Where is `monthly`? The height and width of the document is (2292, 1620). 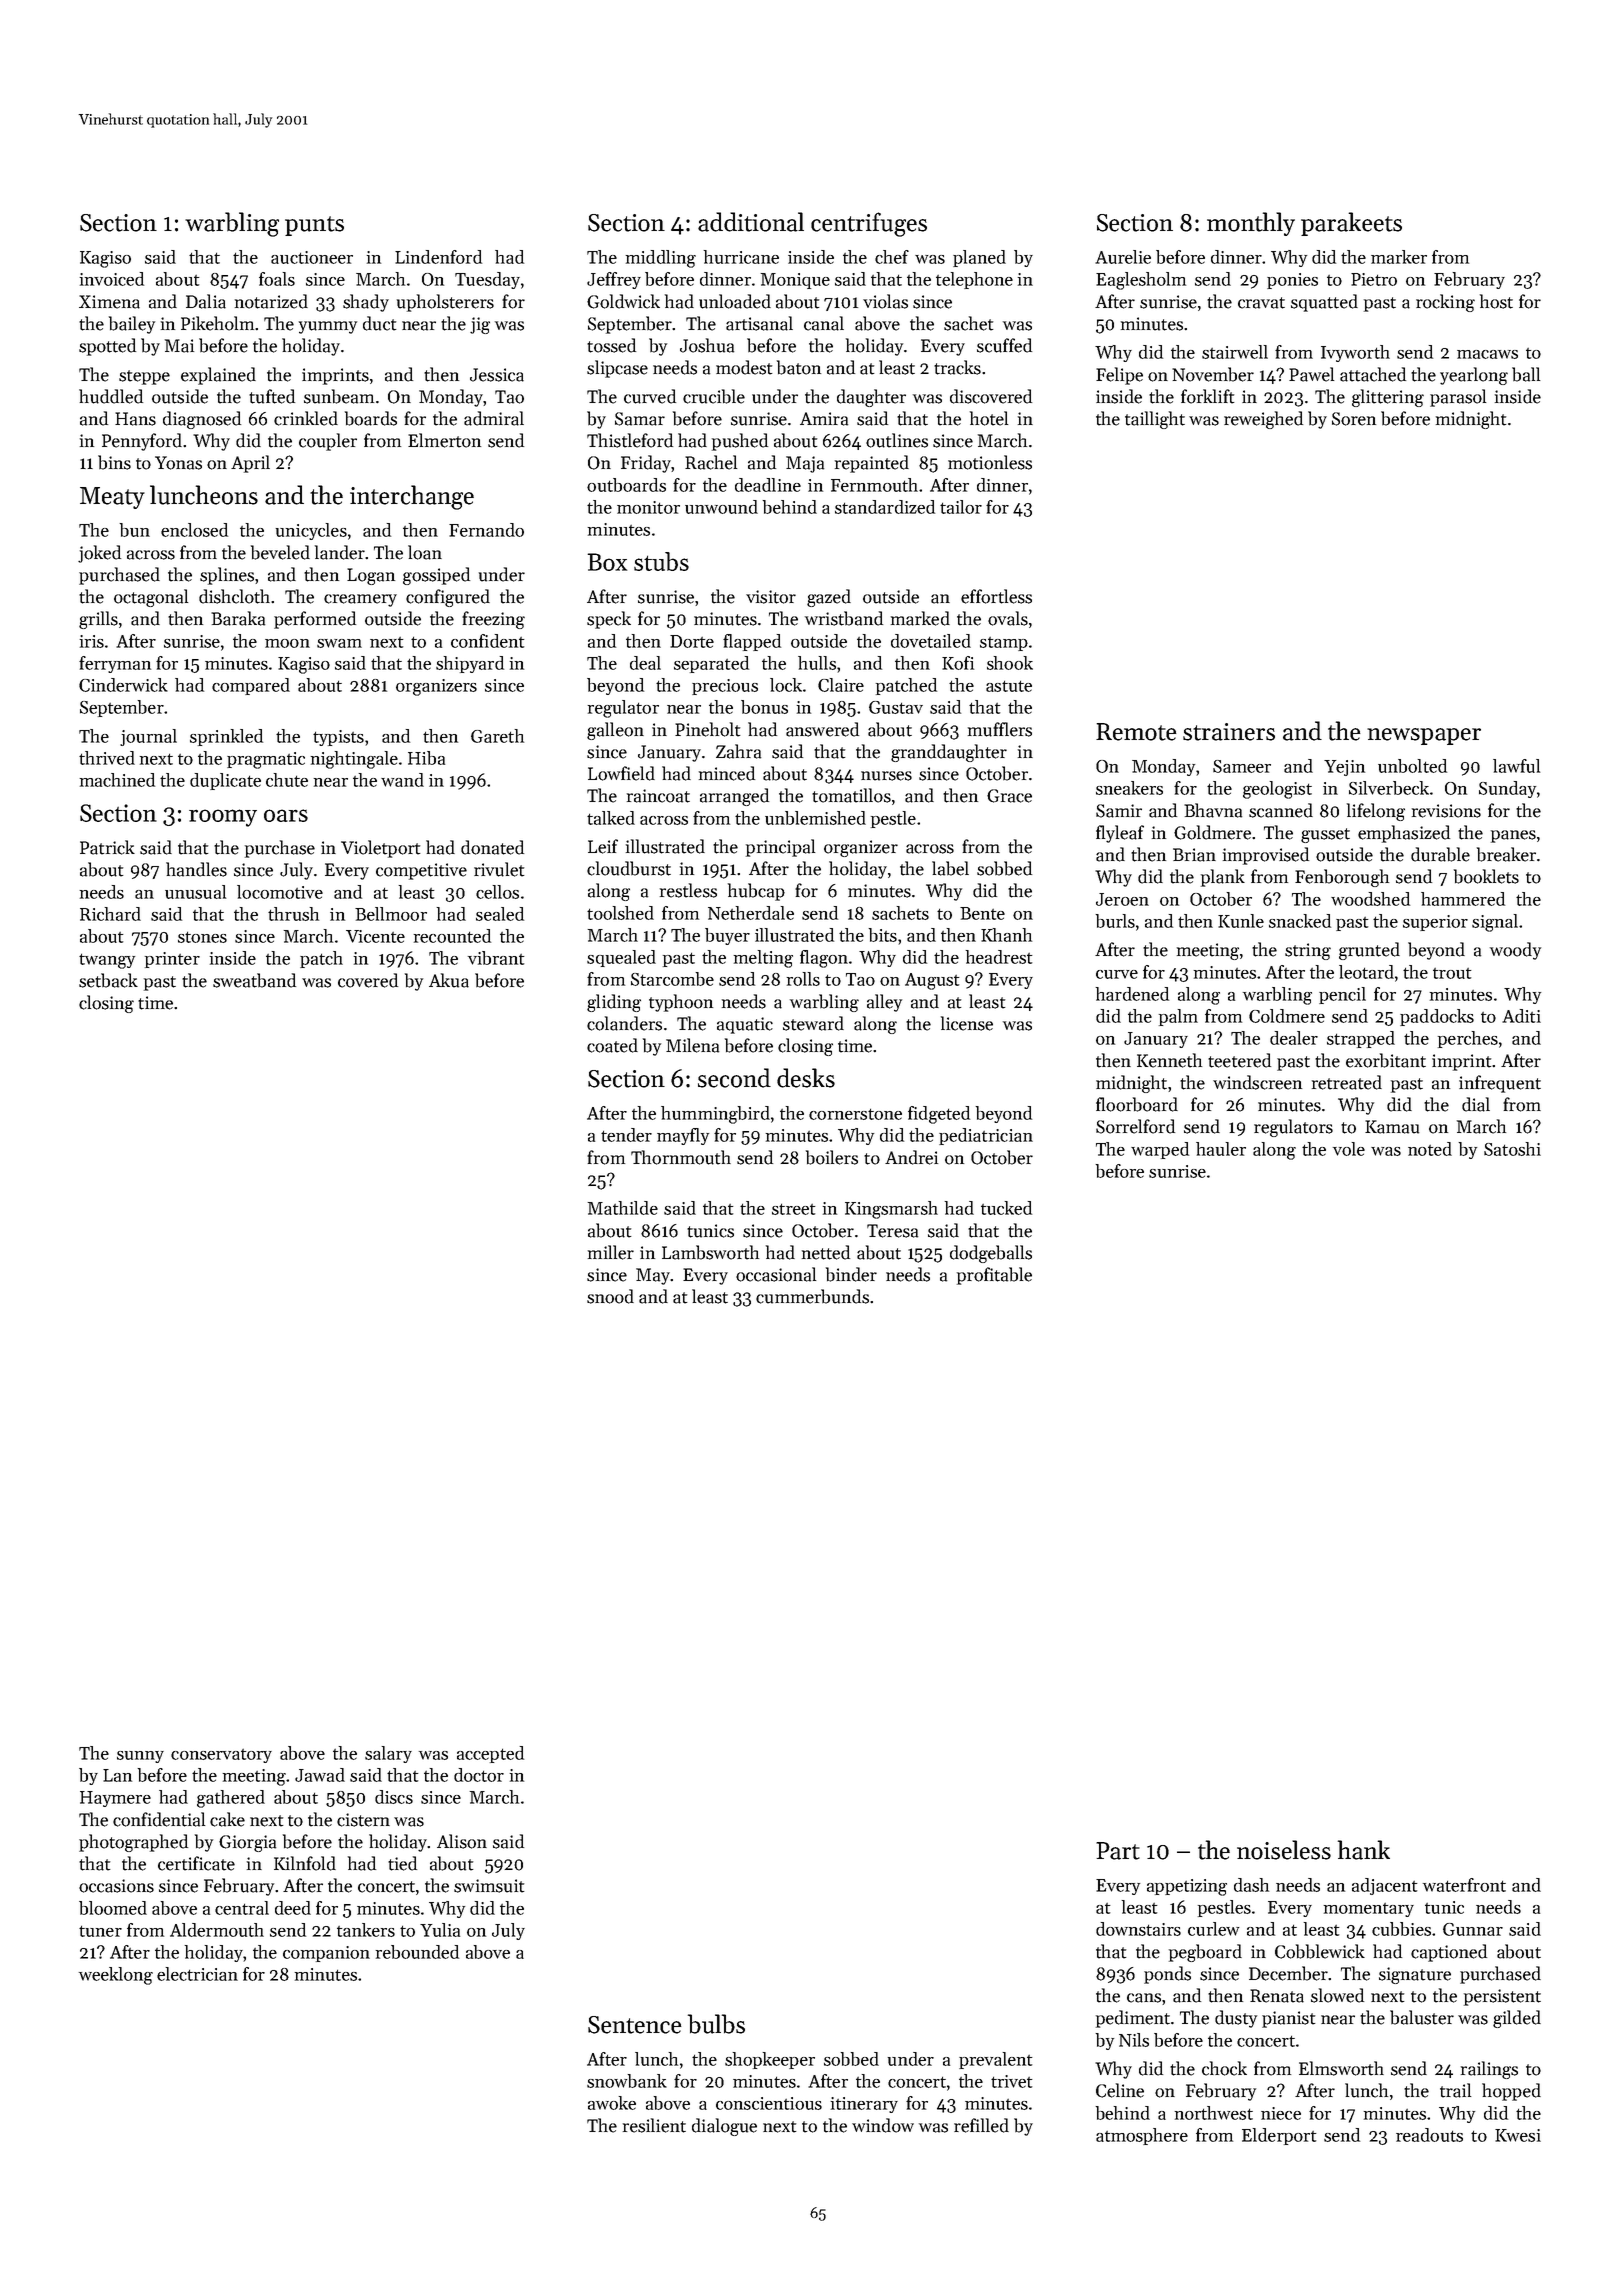 monthly is located at coordinates (1251, 224).
